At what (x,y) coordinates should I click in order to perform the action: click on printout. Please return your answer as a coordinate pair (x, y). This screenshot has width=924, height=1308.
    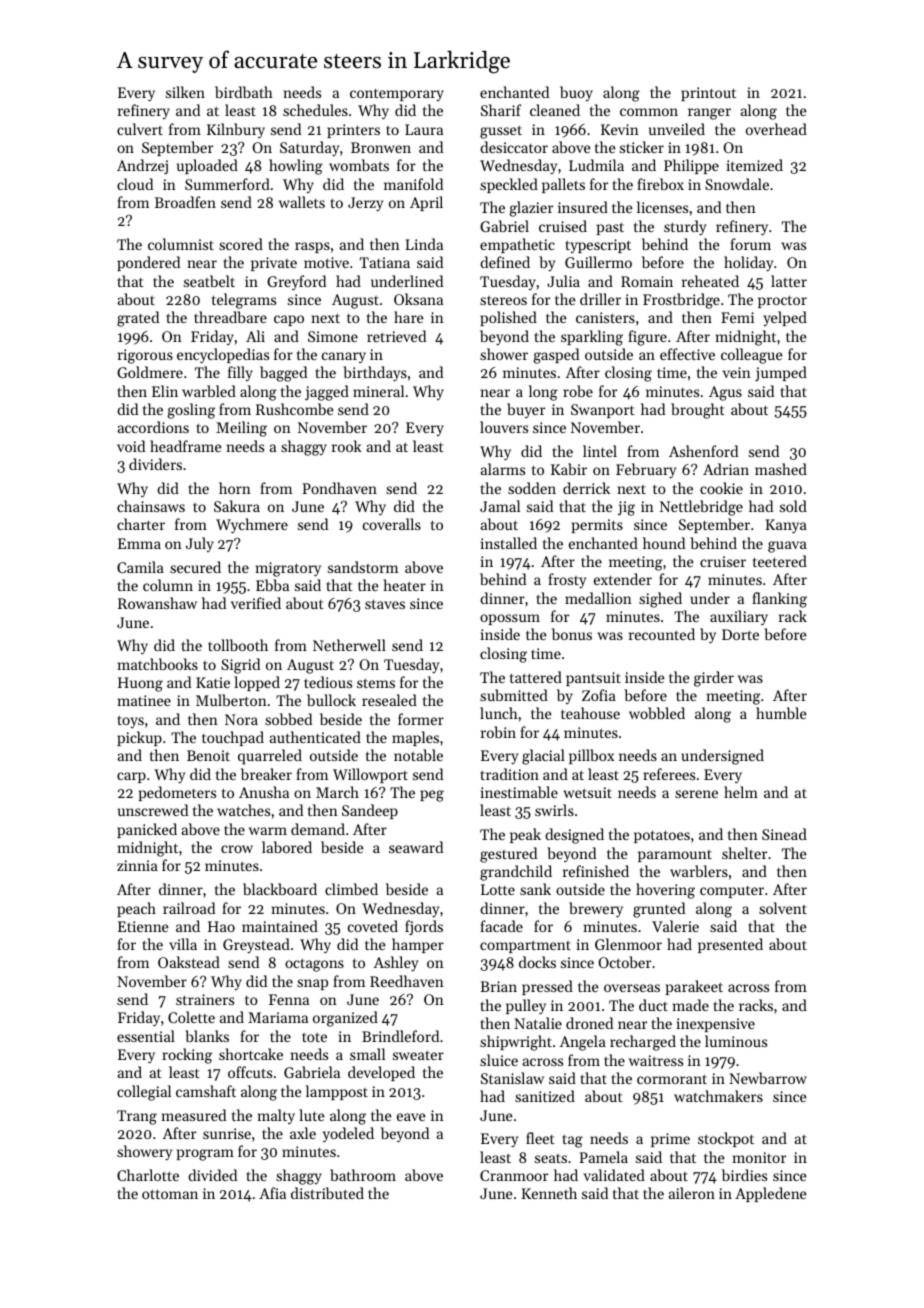
    Looking at the image, I should click on (708, 94).
